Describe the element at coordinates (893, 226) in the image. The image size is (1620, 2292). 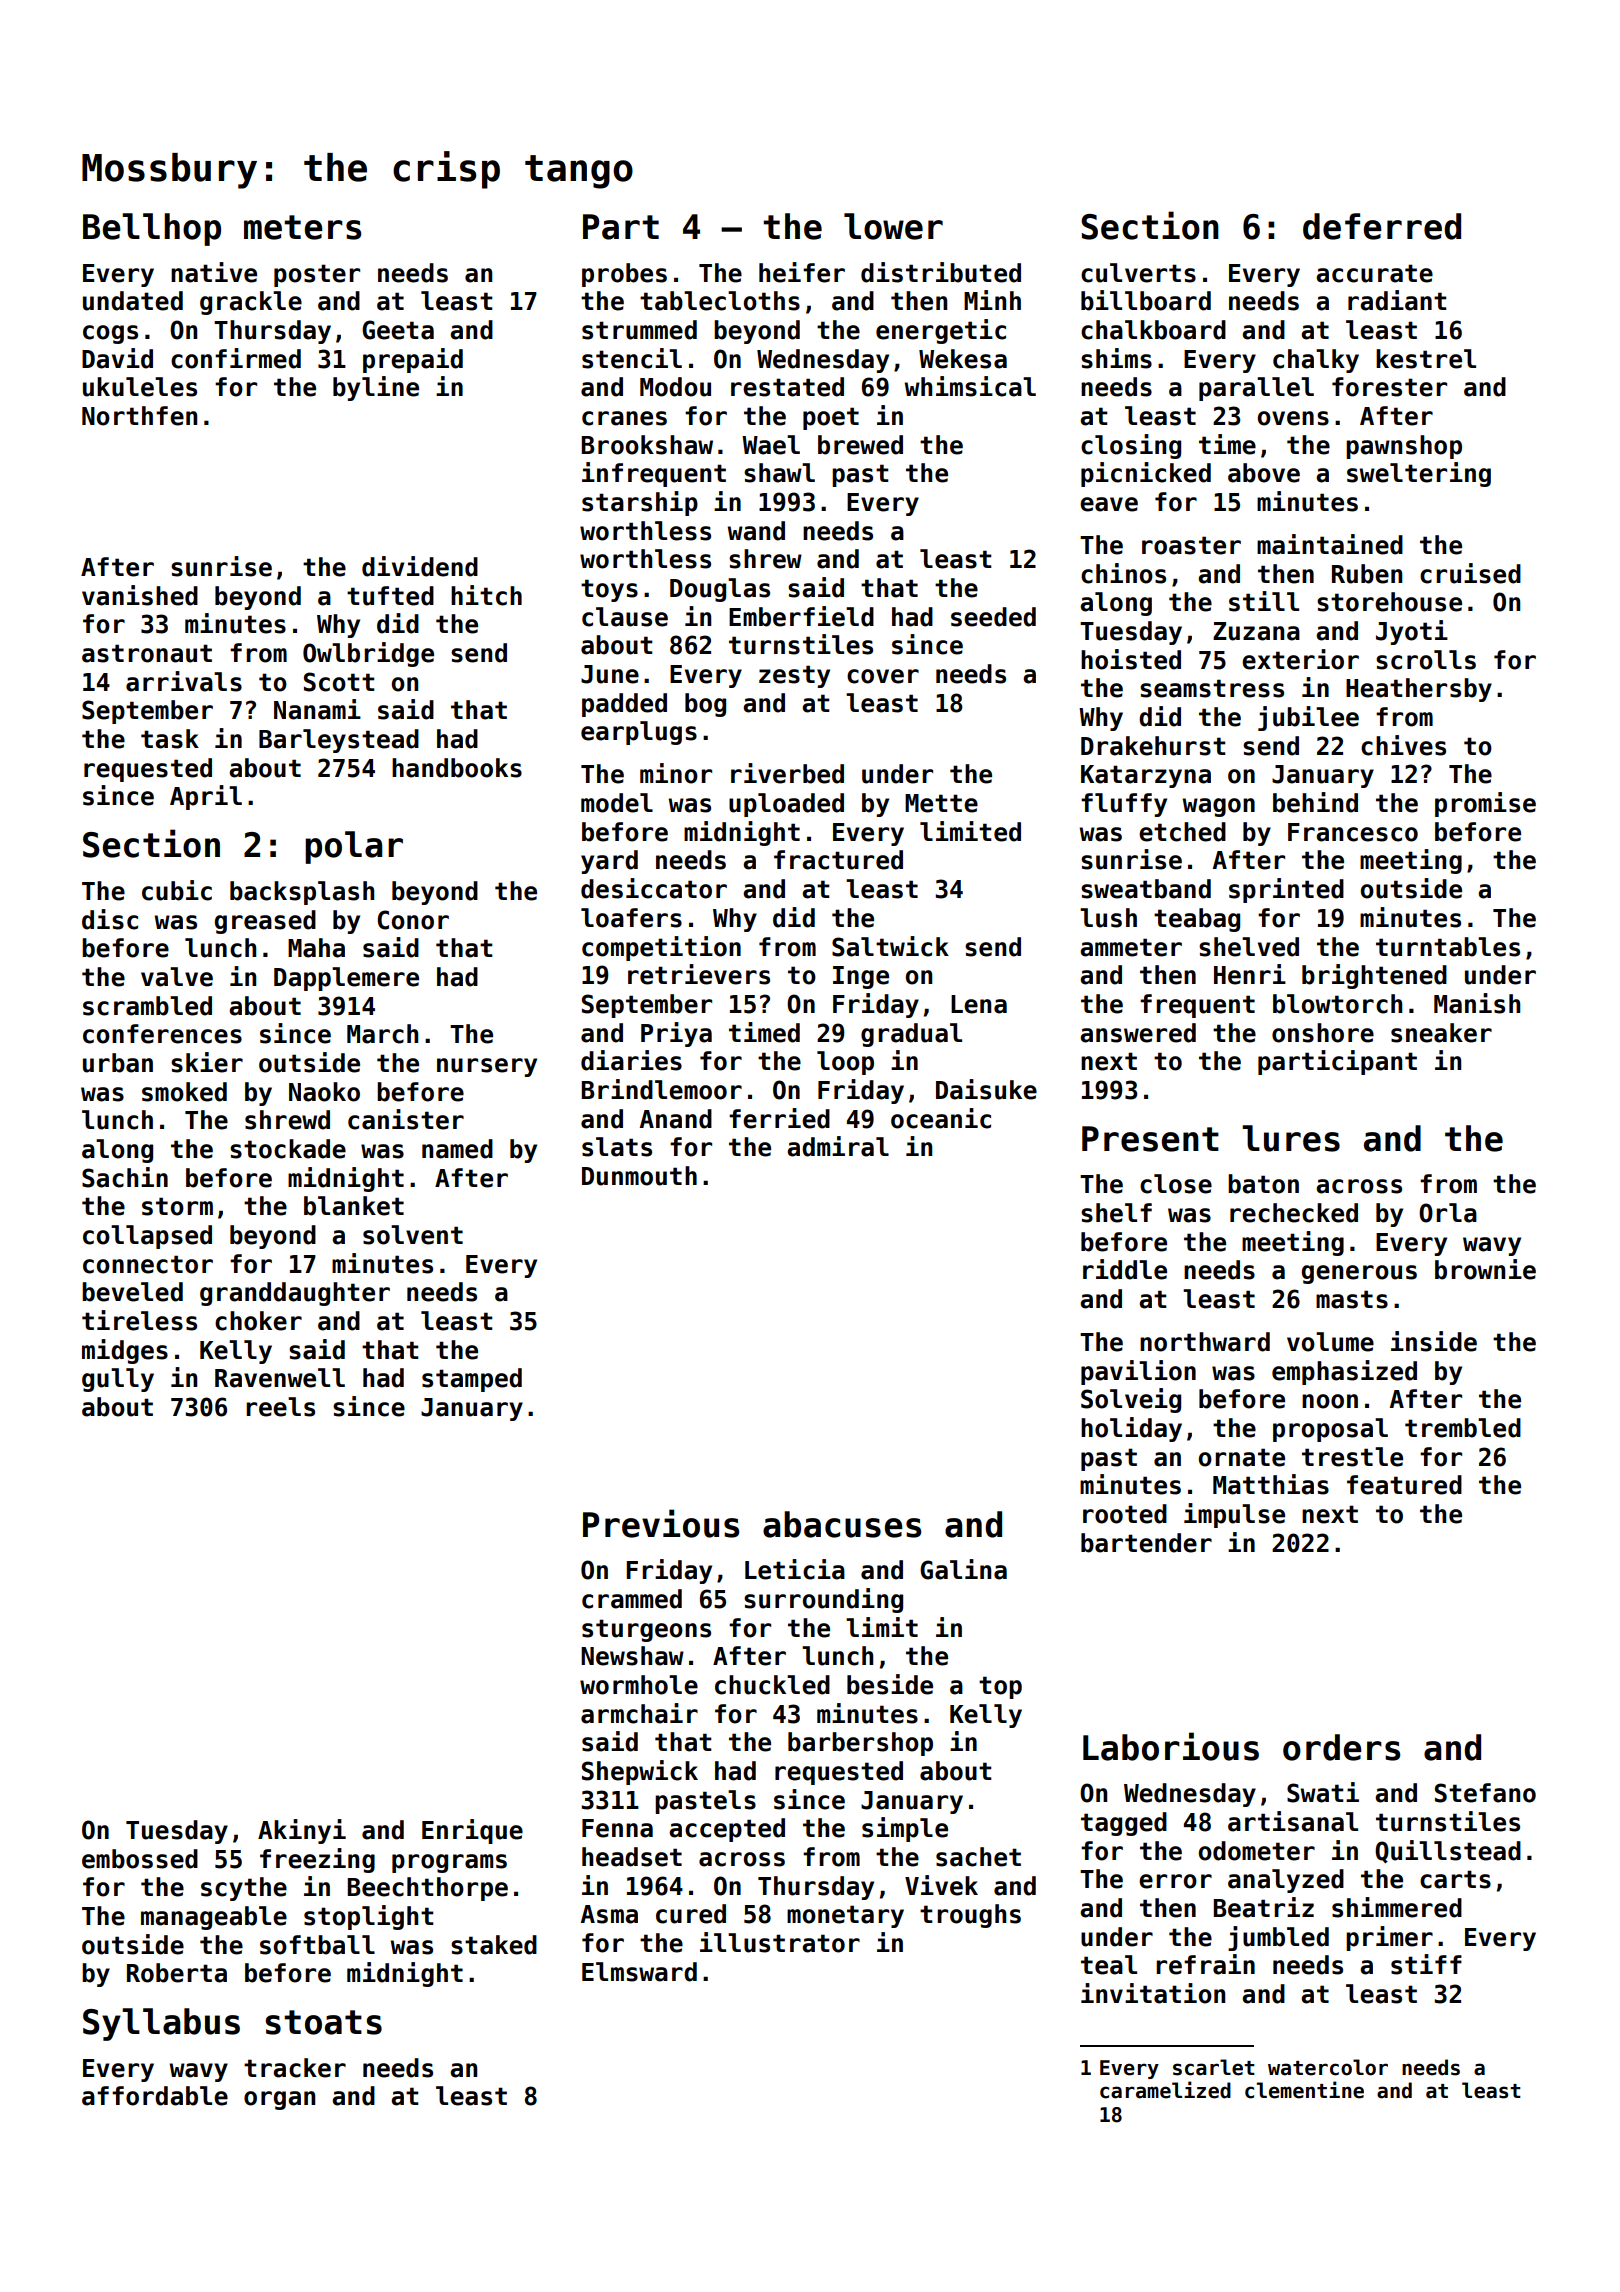
I see `lower` at that location.
